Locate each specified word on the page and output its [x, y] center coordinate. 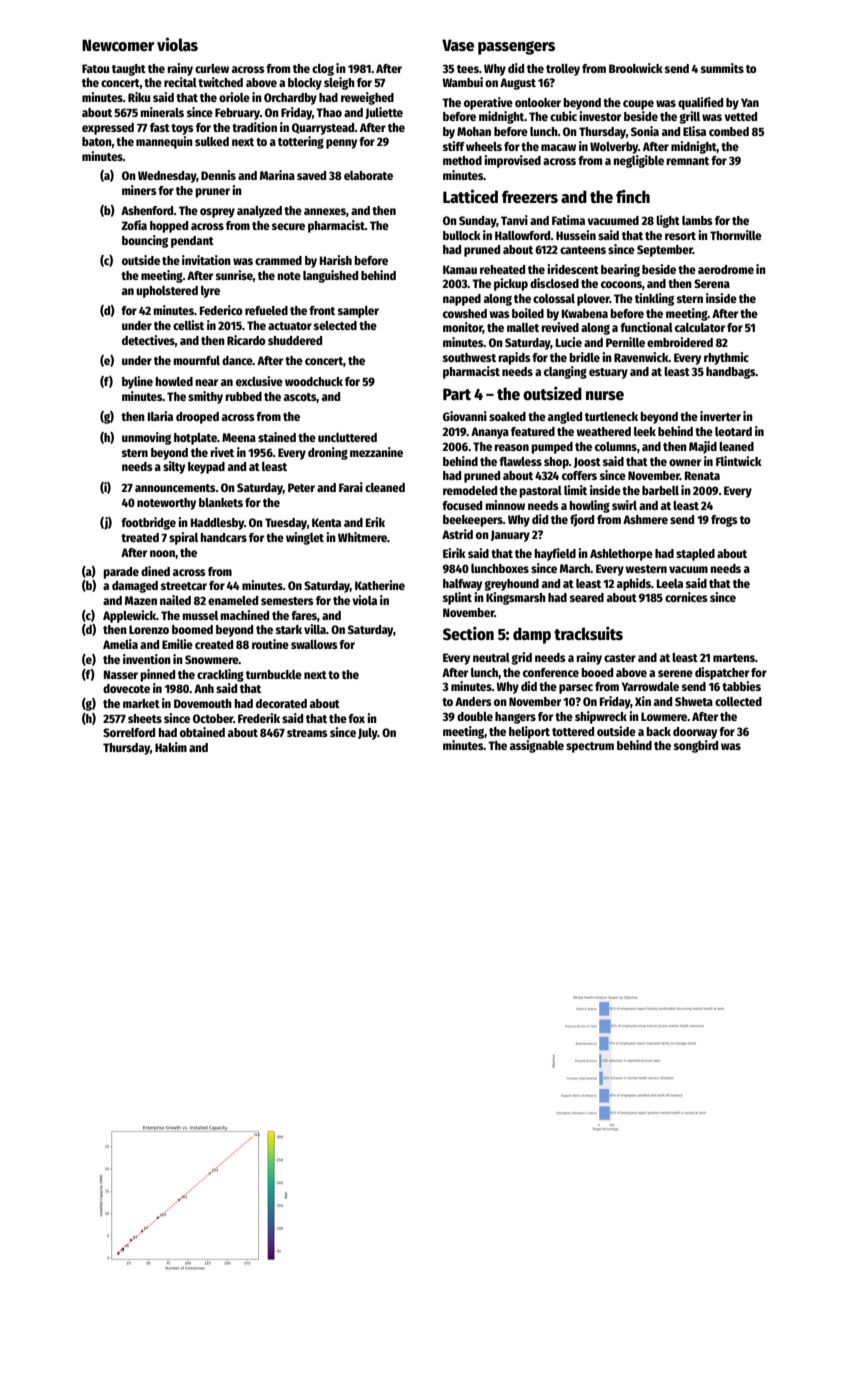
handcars [223, 537]
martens [734, 658]
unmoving [146, 438]
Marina [277, 175]
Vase [458, 45]
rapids [514, 358]
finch [633, 196]
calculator [700, 327]
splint [457, 598]
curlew [212, 68]
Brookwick [636, 68]
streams [307, 733]
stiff [454, 146]
